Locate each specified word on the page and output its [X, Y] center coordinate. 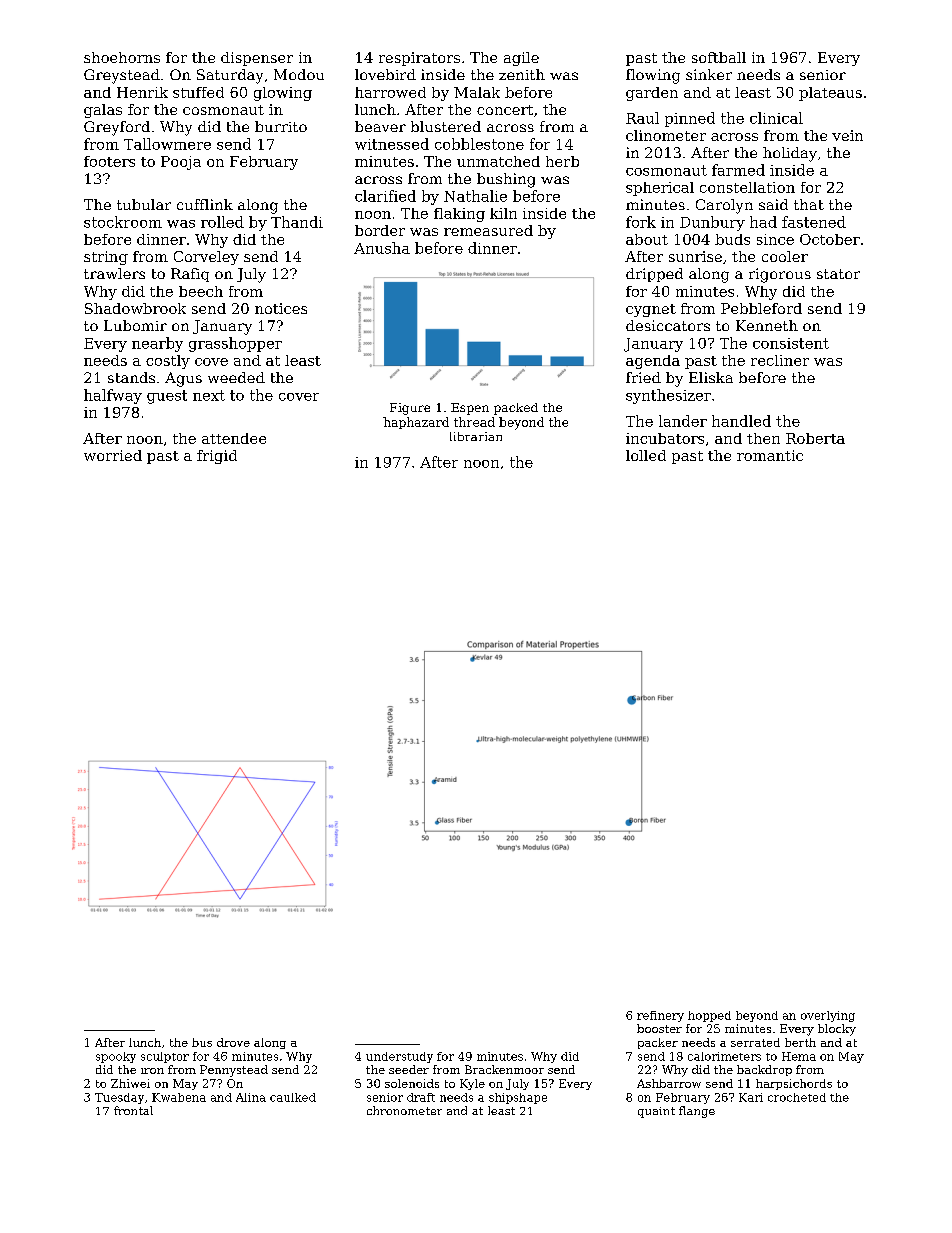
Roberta [815, 438]
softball [719, 57]
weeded [236, 377]
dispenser [257, 59]
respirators [419, 59]
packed [516, 409]
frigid [217, 457]
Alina [251, 1097]
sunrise [695, 256]
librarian [476, 436]
